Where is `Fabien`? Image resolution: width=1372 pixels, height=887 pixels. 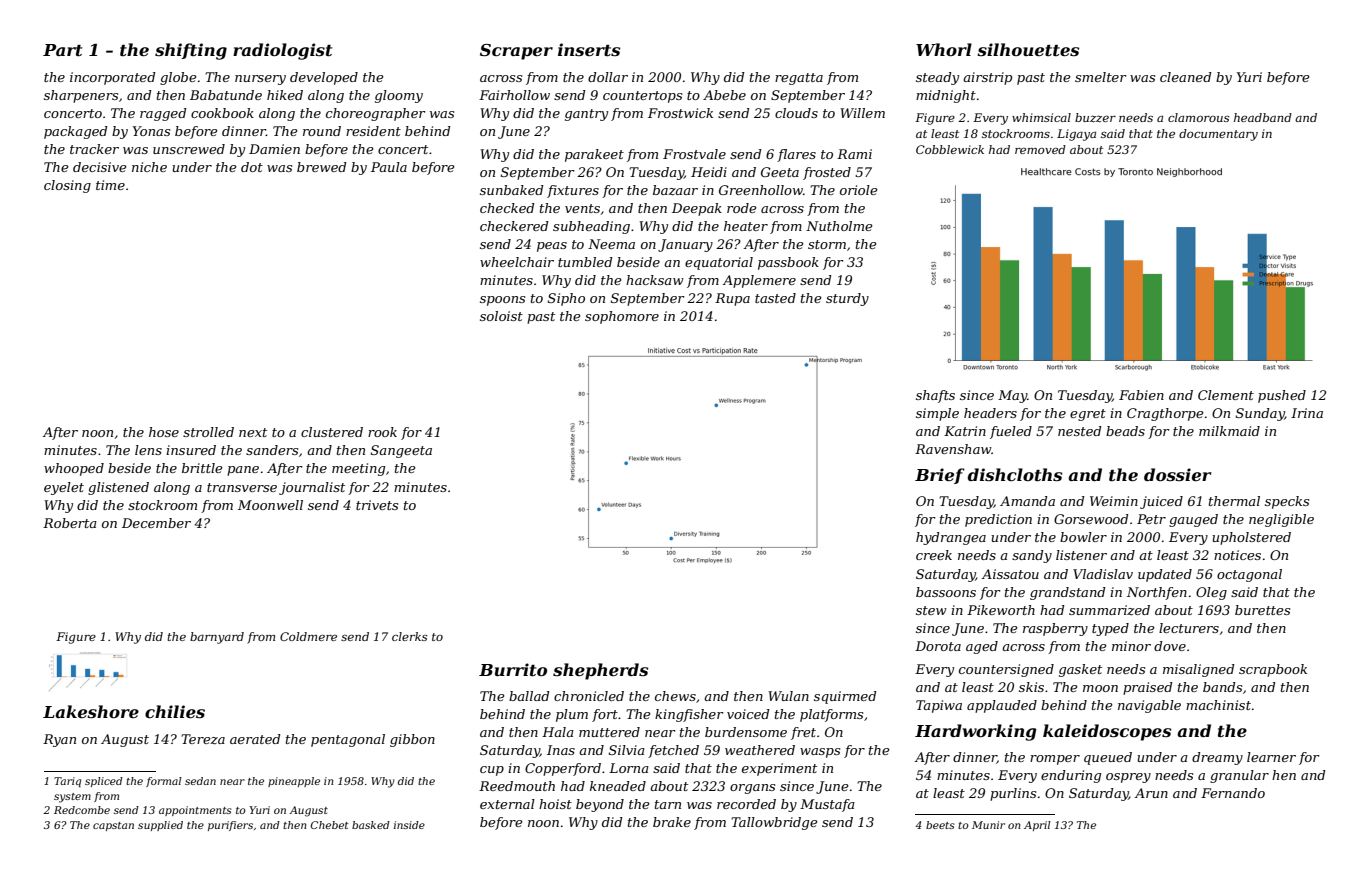 Fabien is located at coordinates (1141, 395).
